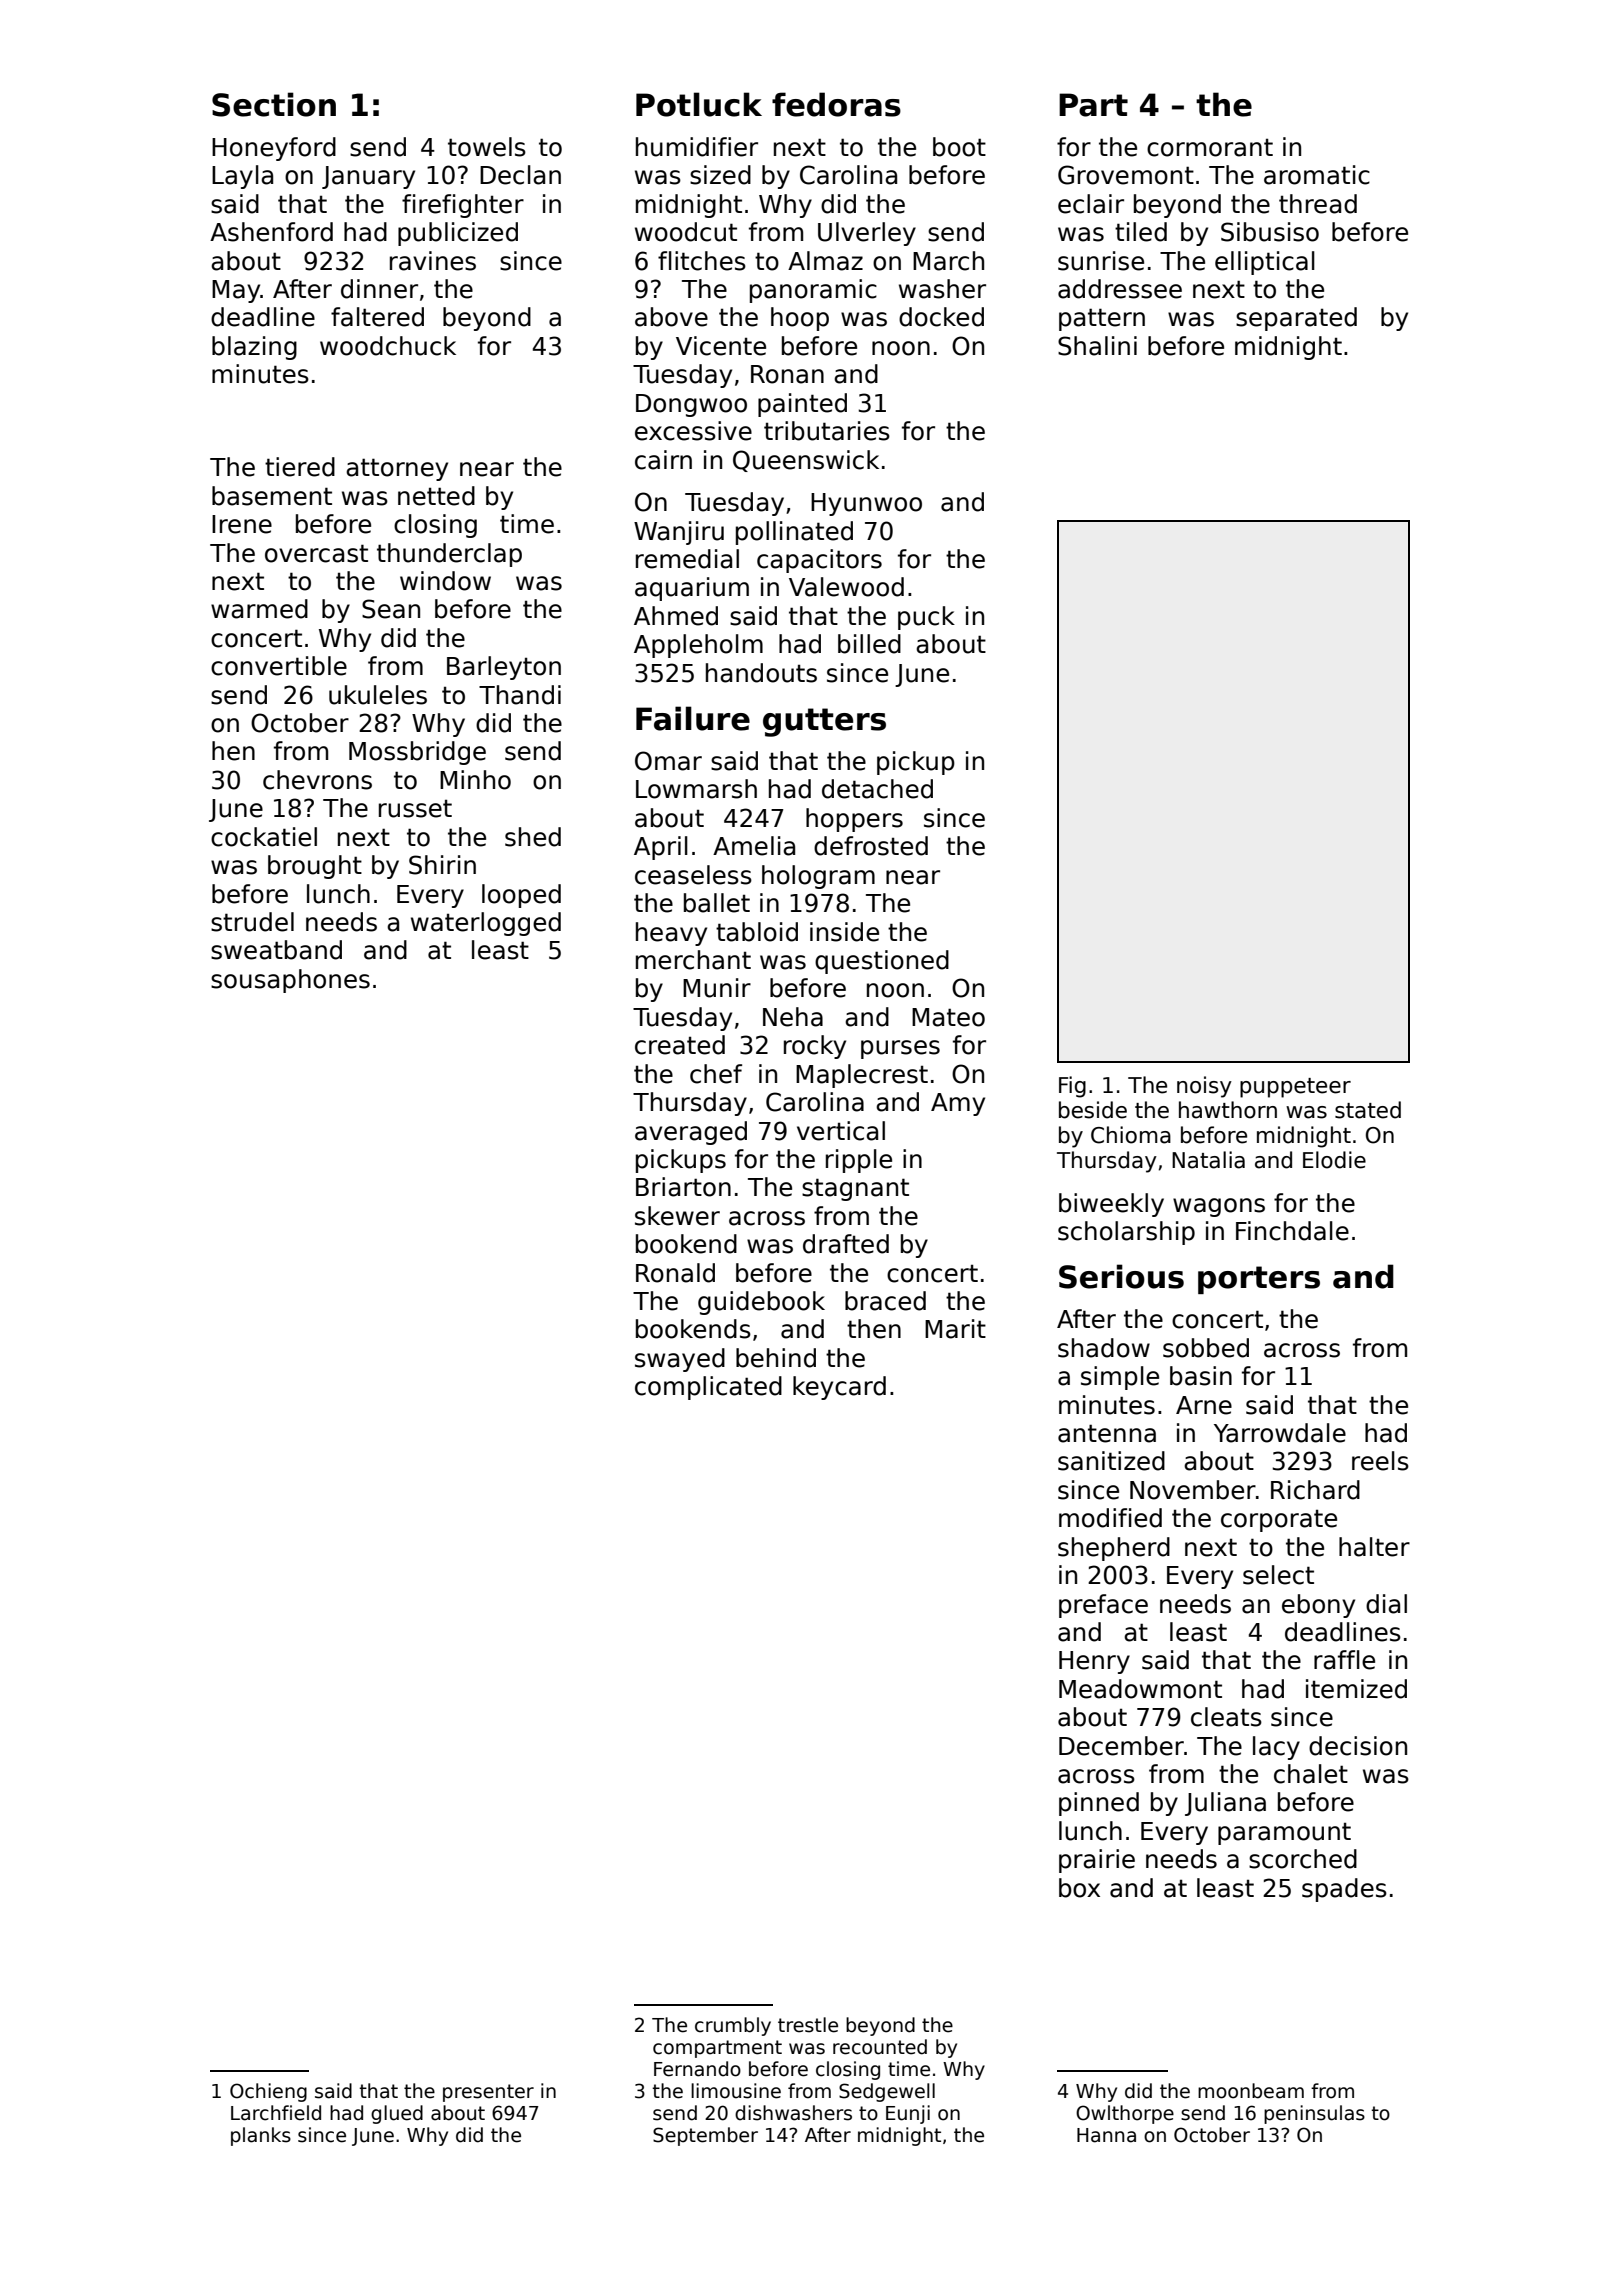 This screenshot has height=2292, width=1620. I want to click on glued, so click(397, 2114).
